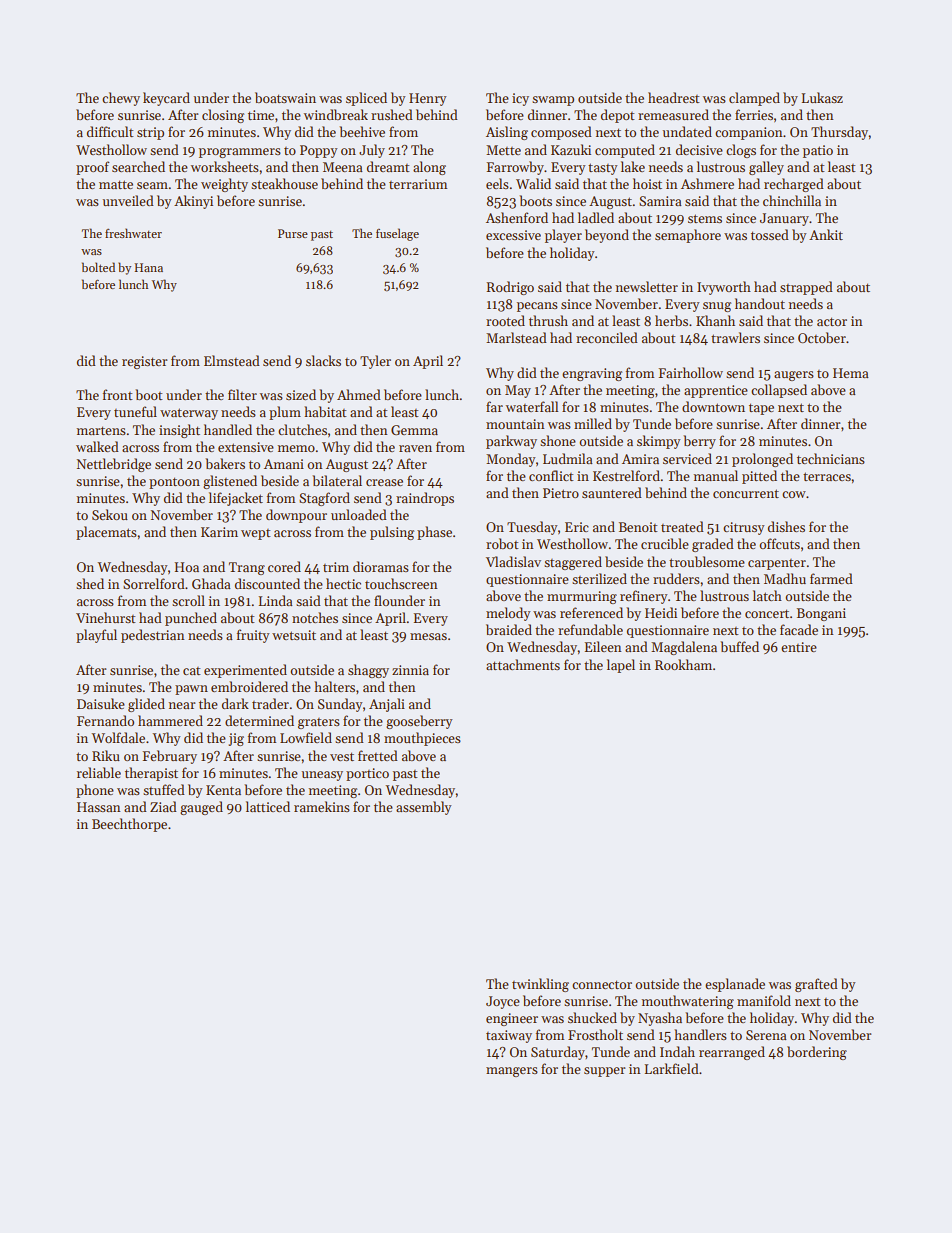 This document has width=952, height=1233. Describe the element at coordinates (683, 664) in the document. I see `Rookham` at that location.
